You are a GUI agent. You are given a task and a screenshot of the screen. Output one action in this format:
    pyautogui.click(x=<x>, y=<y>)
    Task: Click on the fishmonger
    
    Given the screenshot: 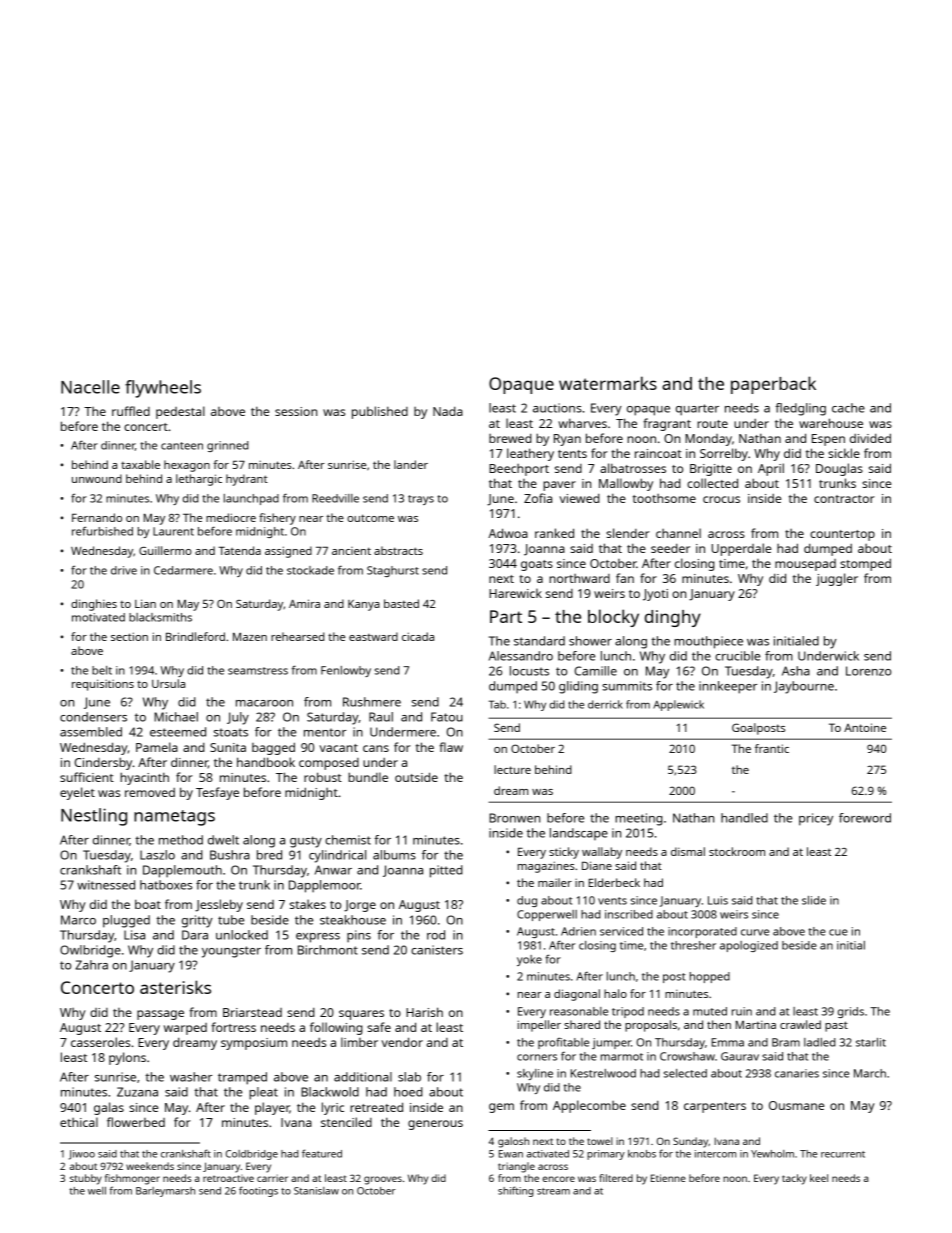 What is the action you would take?
    pyautogui.click(x=132, y=1179)
